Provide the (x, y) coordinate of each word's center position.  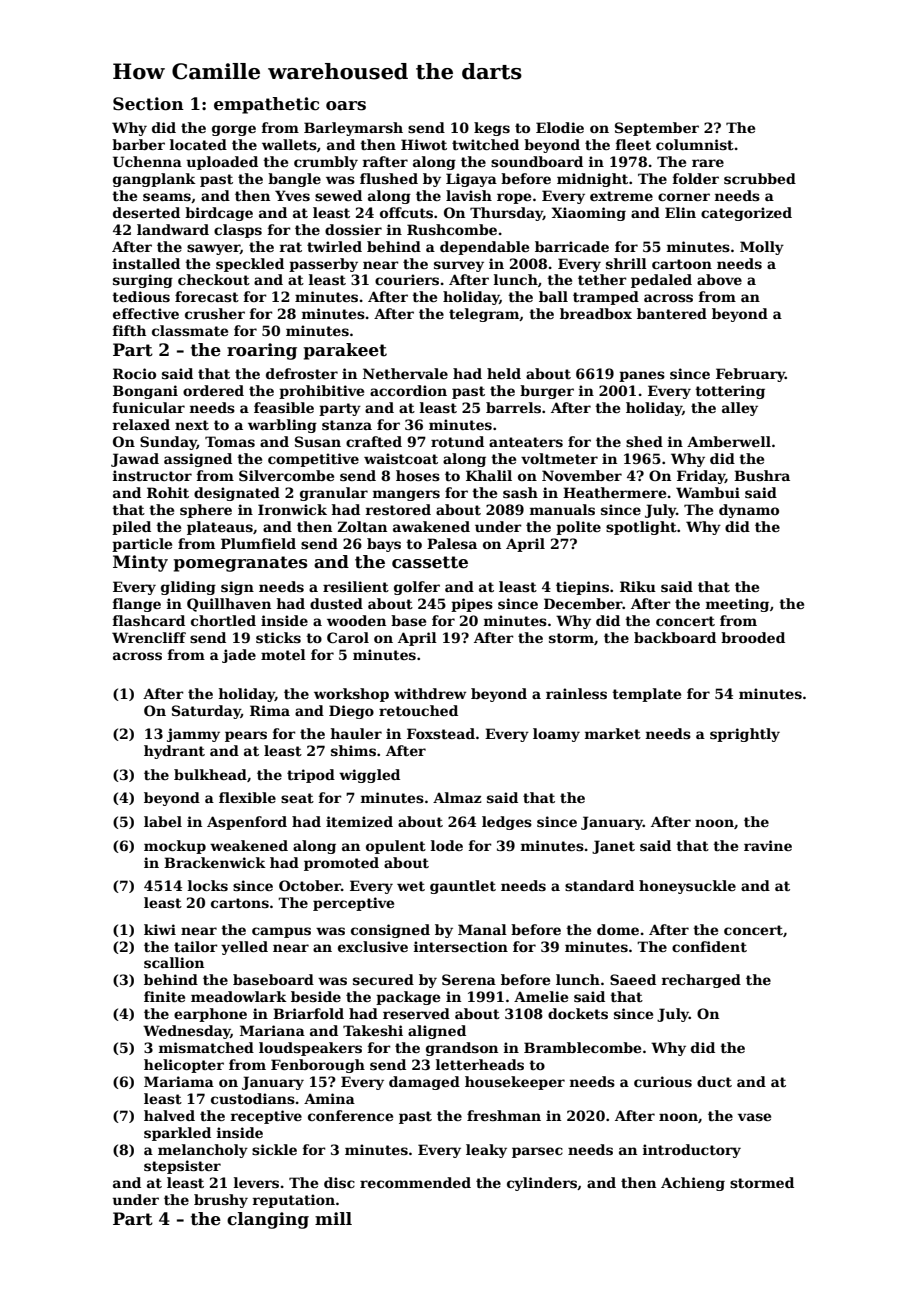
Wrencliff (149, 637)
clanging (268, 1220)
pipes (472, 605)
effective (146, 313)
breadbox (596, 313)
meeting (737, 605)
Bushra (762, 475)
